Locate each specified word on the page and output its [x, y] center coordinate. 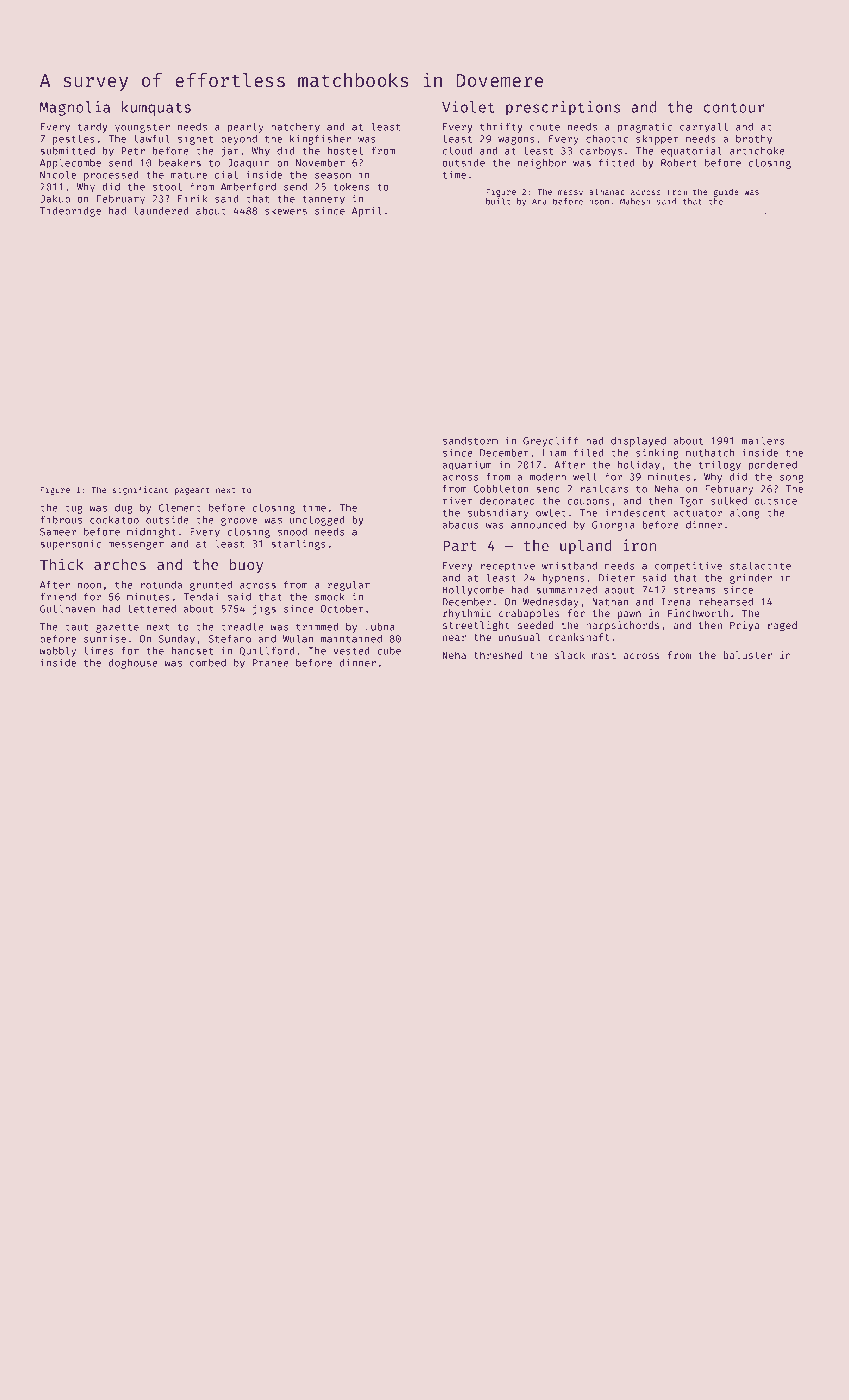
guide [726, 192]
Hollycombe [473, 591]
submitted [67, 150]
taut [76, 627]
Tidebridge [70, 211]
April [367, 211]
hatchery [295, 128]
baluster [748, 655]
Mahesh [635, 201]
